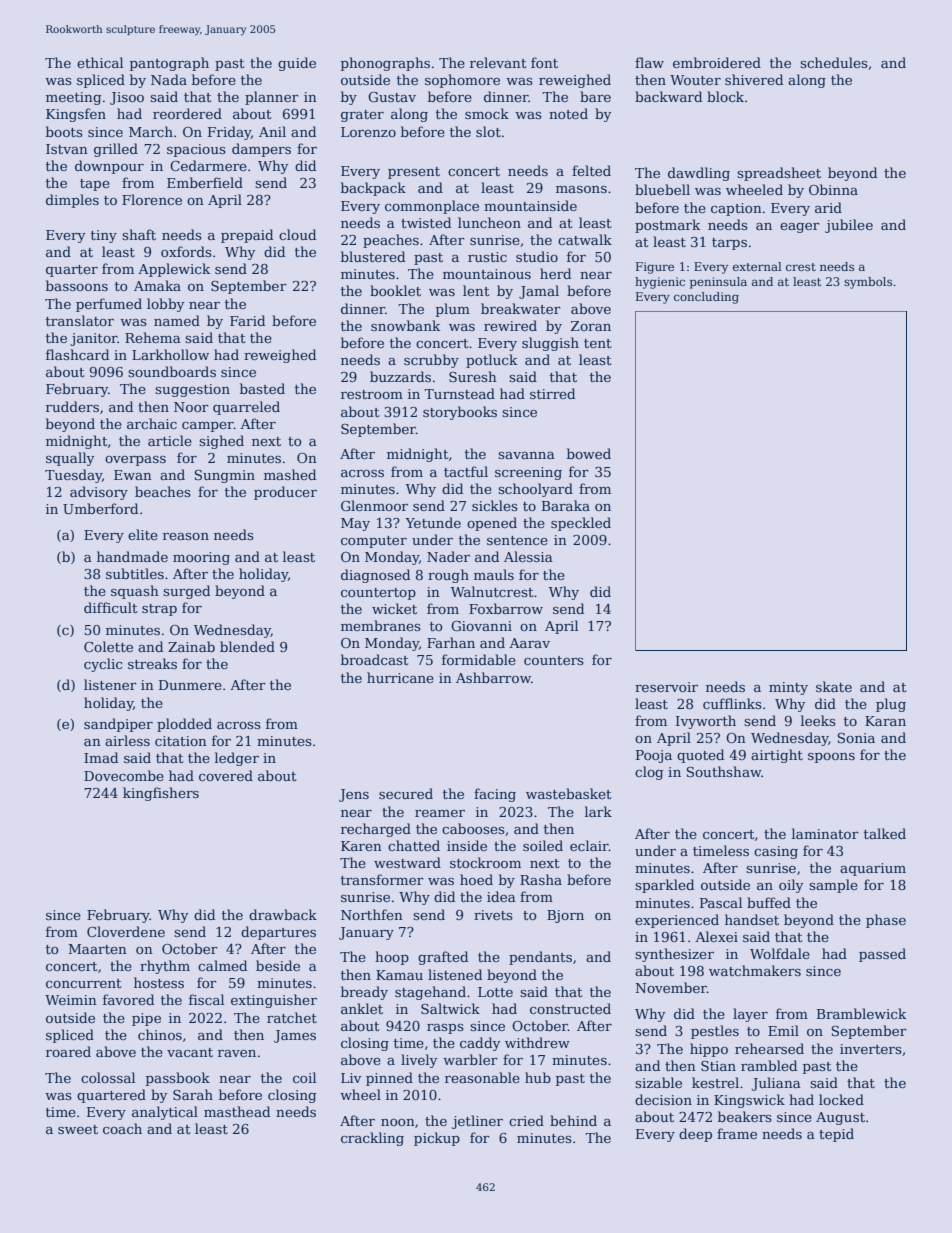  What do you see at coordinates (664, 886) in the screenshot?
I see `sparkled` at bounding box center [664, 886].
